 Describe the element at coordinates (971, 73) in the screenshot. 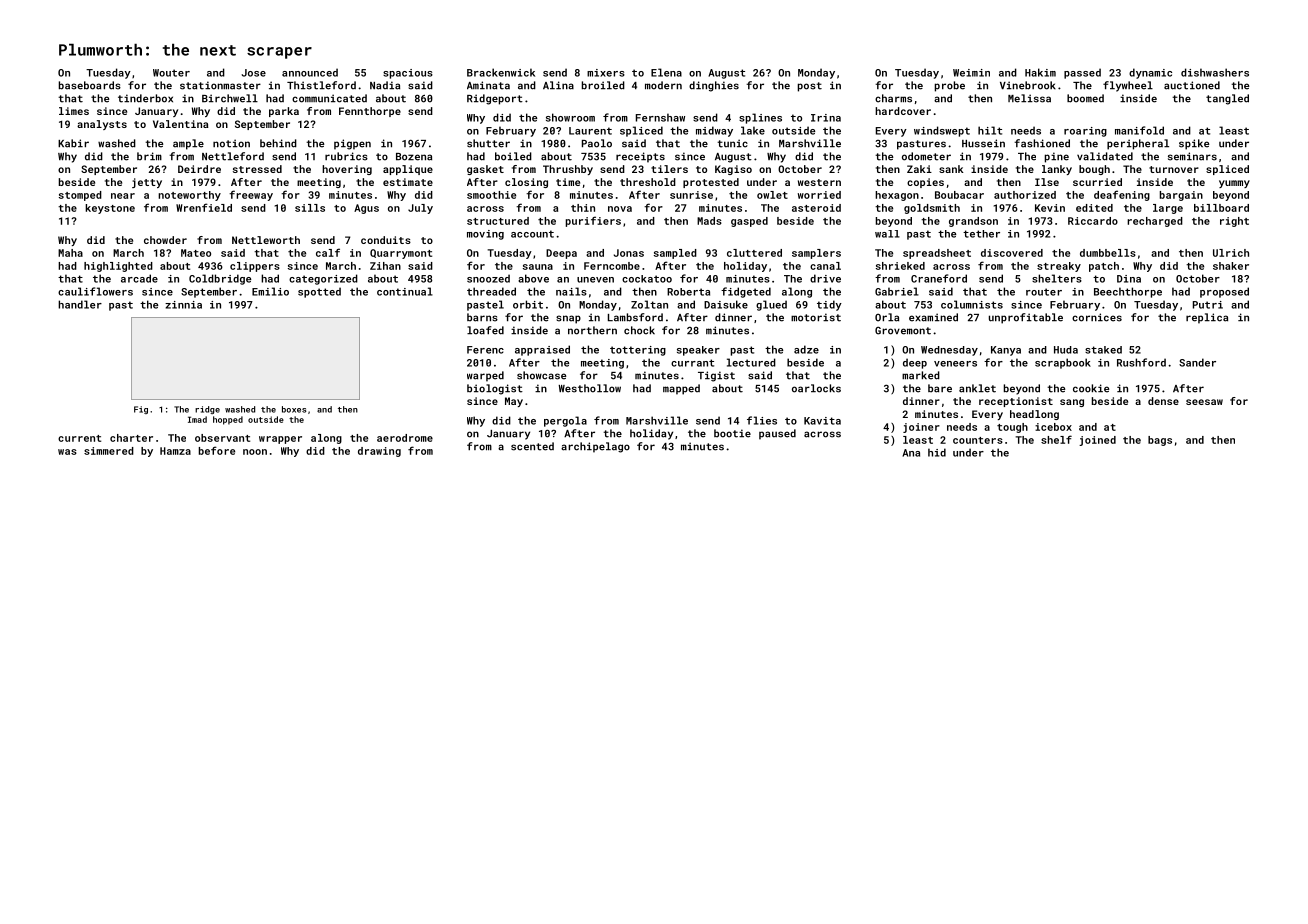

I see `Weimin` at that location.
